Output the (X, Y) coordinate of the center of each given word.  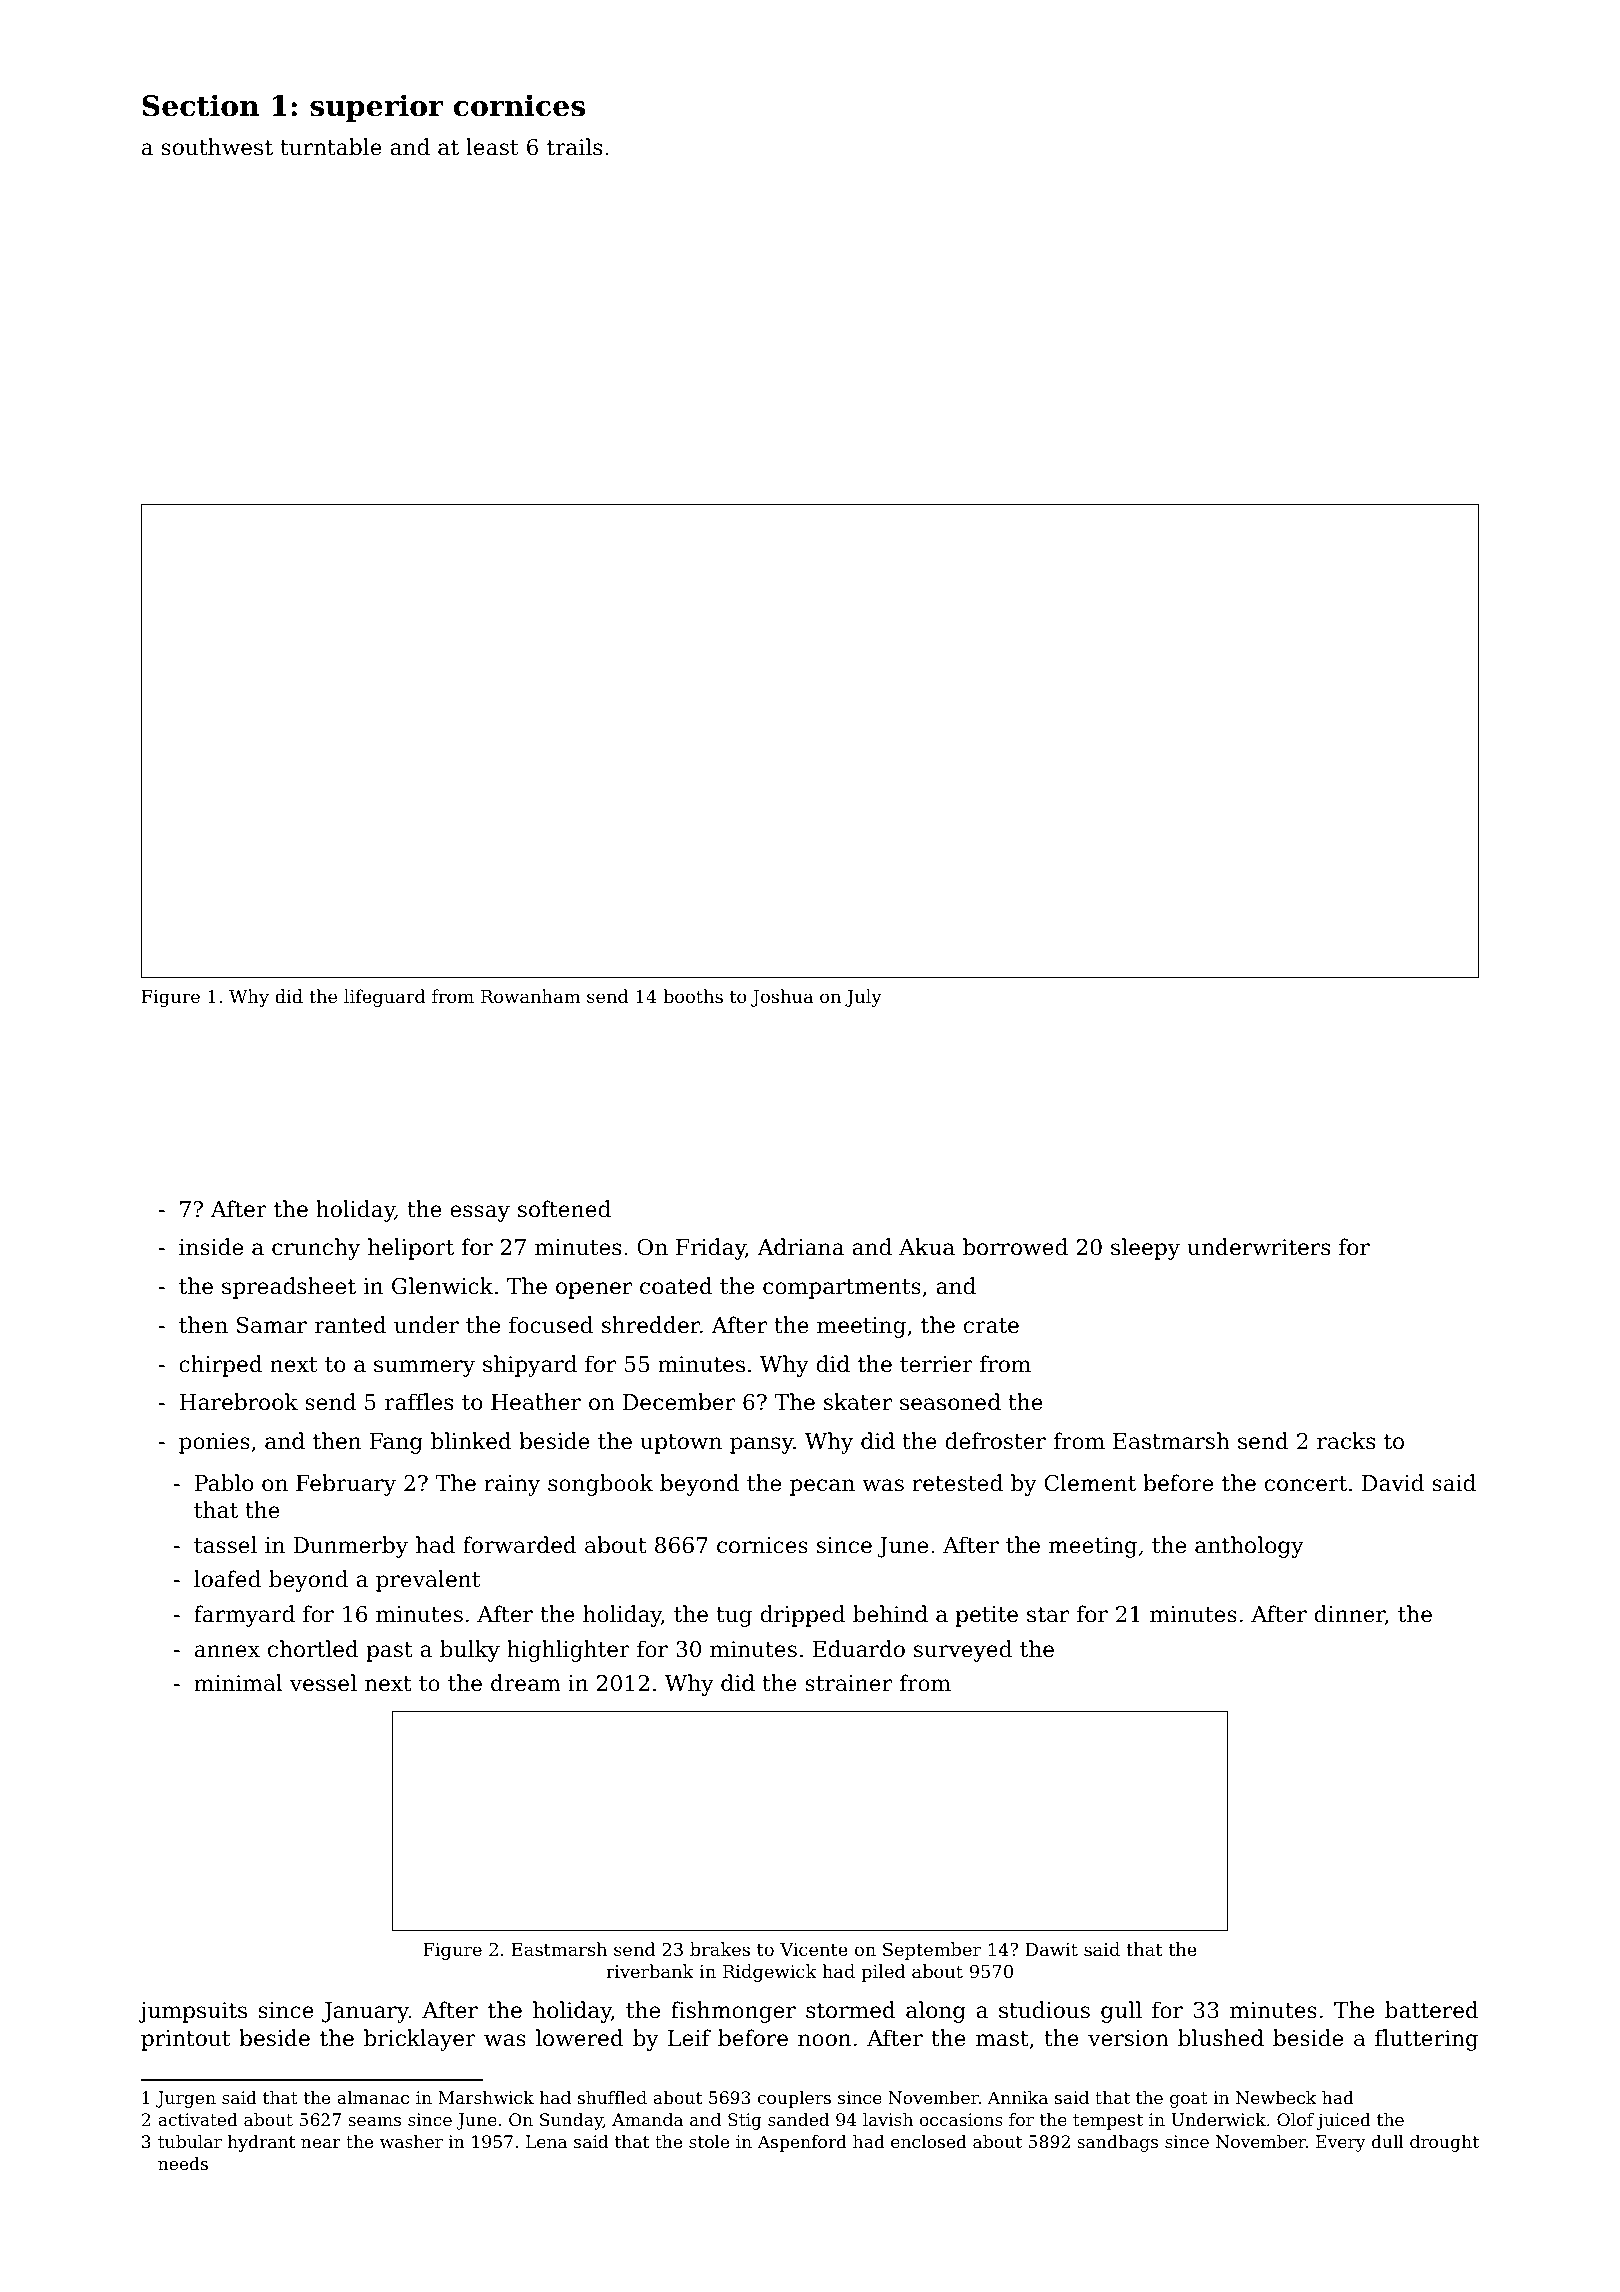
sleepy (1145, 1249)
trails (574, 147)
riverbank (650, 1971)
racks (1346, 1441)
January (365, 2012)
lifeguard (385, 998)
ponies (214, 1443)
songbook (600, 1485)
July (863, 998)
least (492, 147)
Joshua (782, 998)
